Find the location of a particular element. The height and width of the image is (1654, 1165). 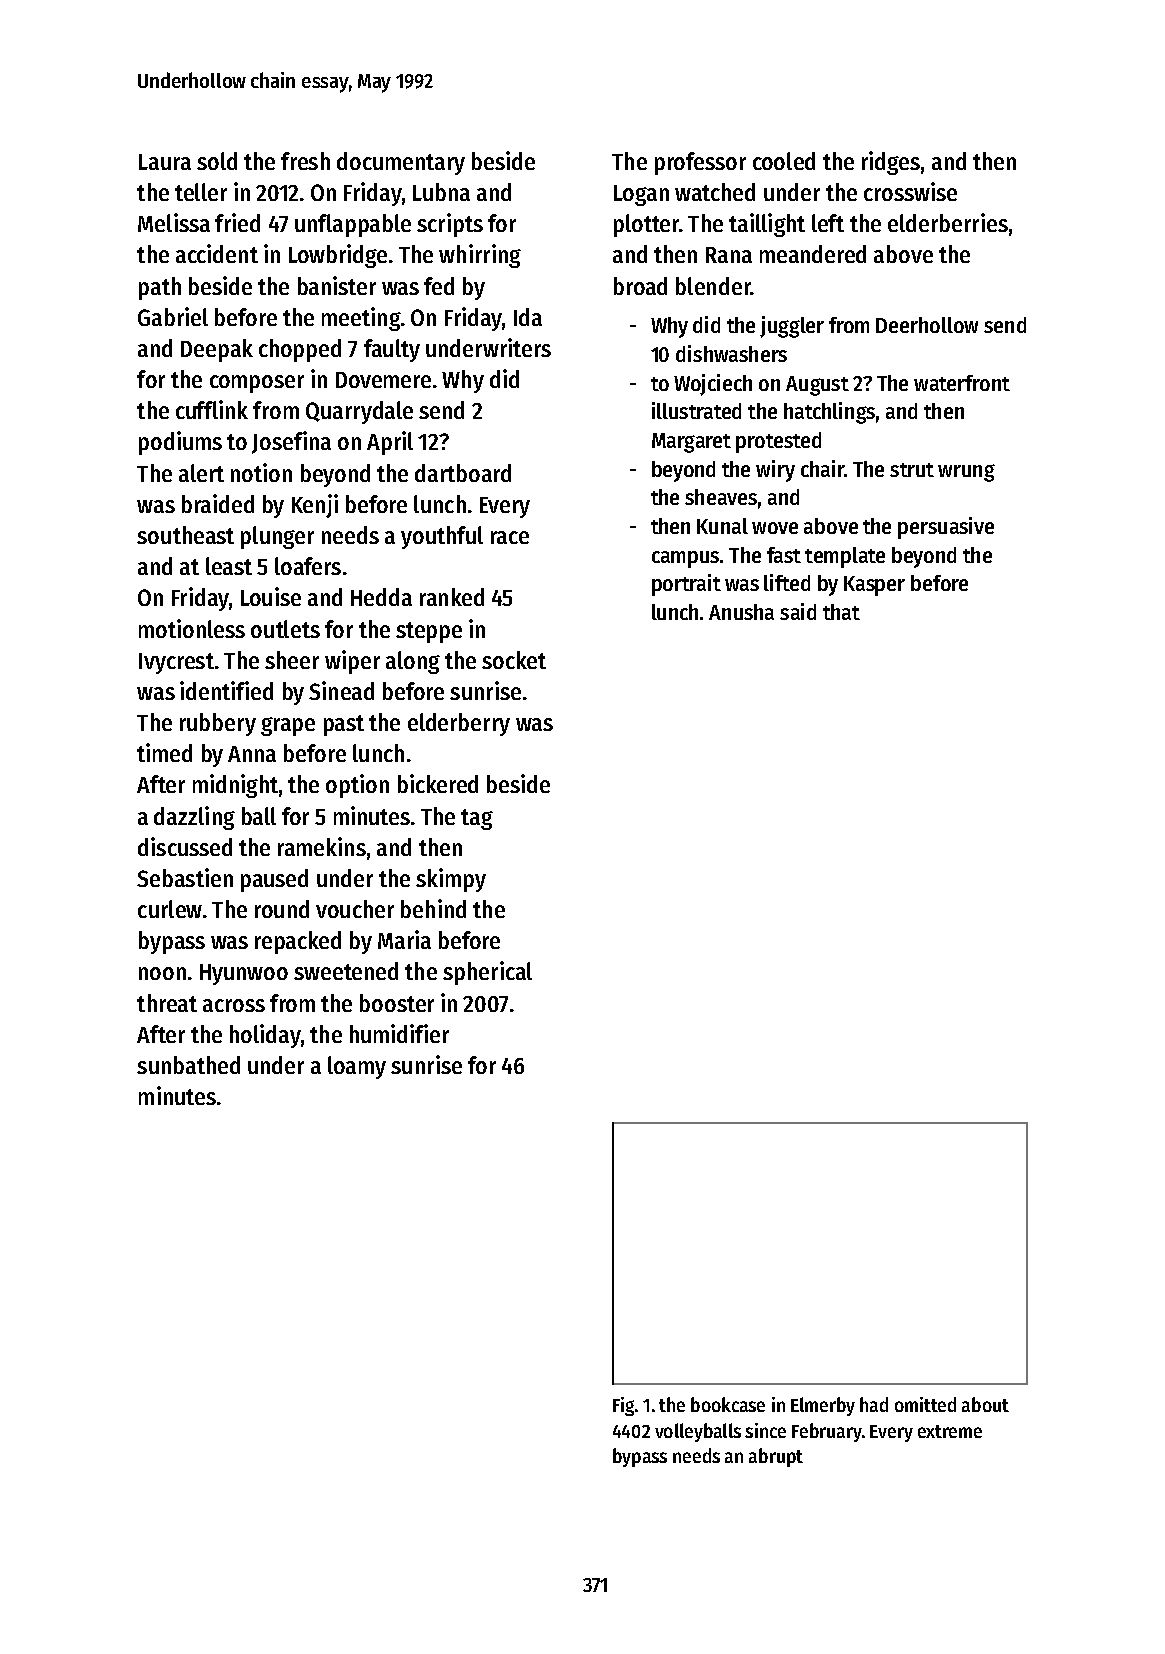

Fig is located at coordinates (623, 1406).
